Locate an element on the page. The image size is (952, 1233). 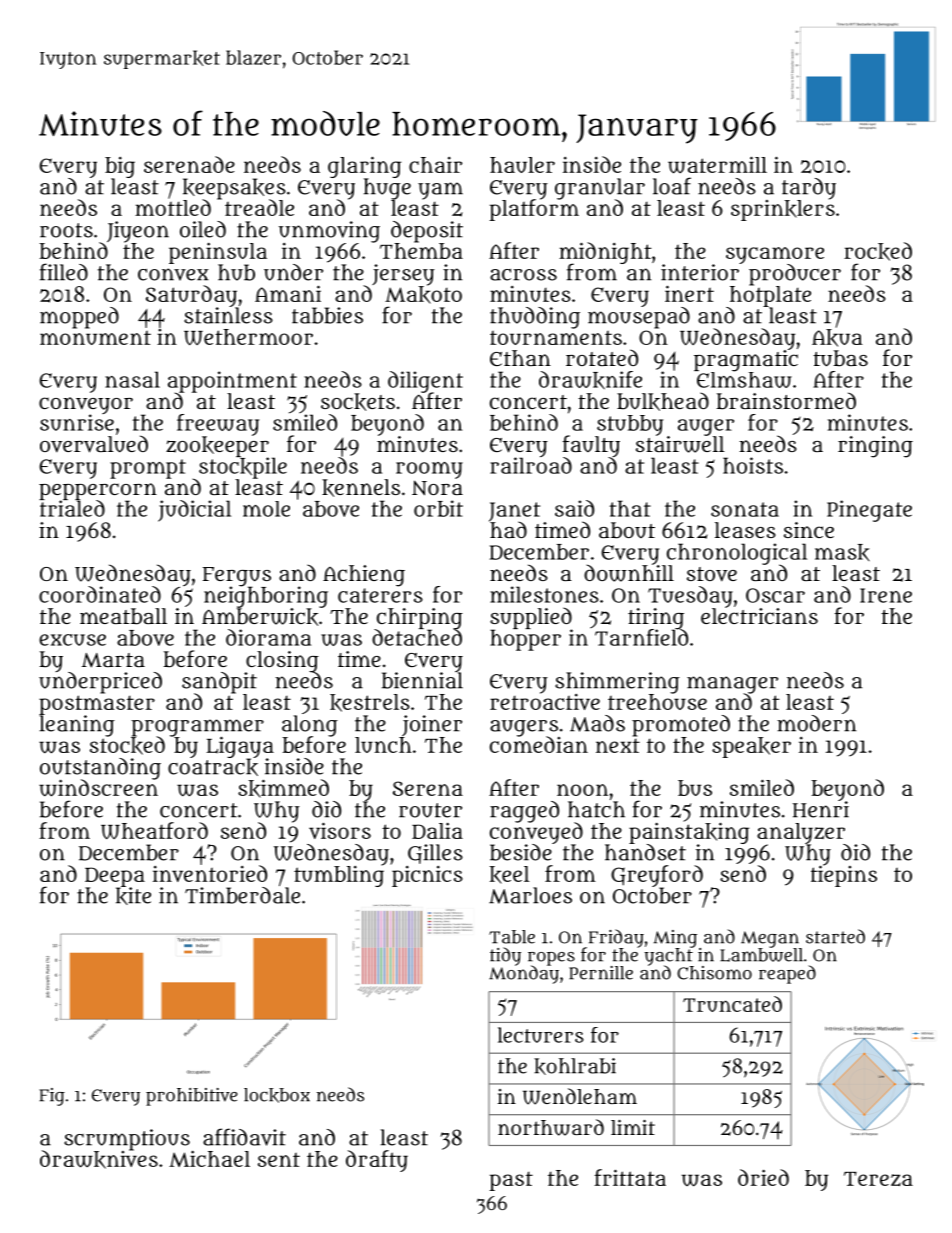
yacht is located at coordinates (669, 957).
